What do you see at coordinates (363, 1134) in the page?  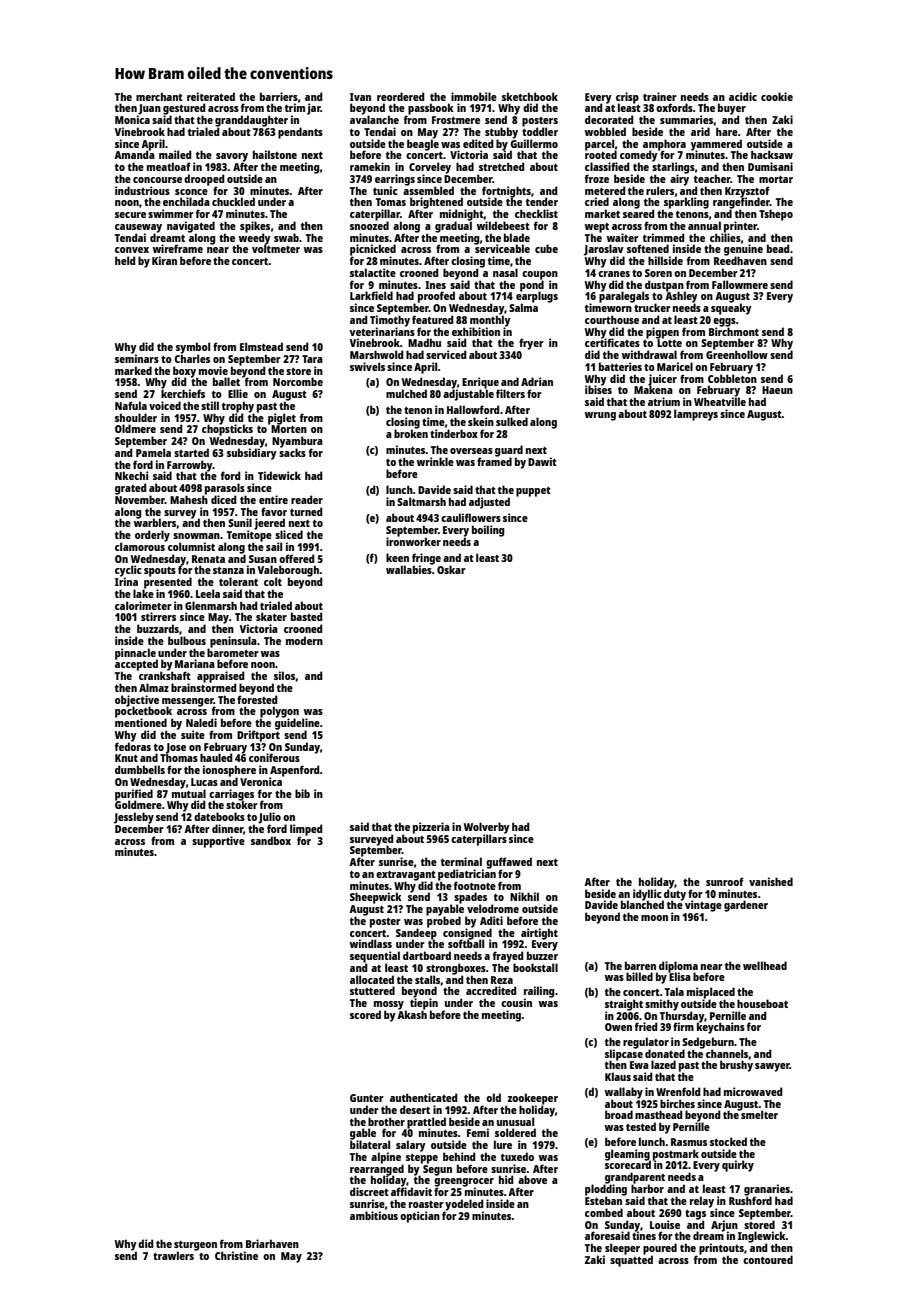 I see `gable` at bounding box center [363, 1134].
